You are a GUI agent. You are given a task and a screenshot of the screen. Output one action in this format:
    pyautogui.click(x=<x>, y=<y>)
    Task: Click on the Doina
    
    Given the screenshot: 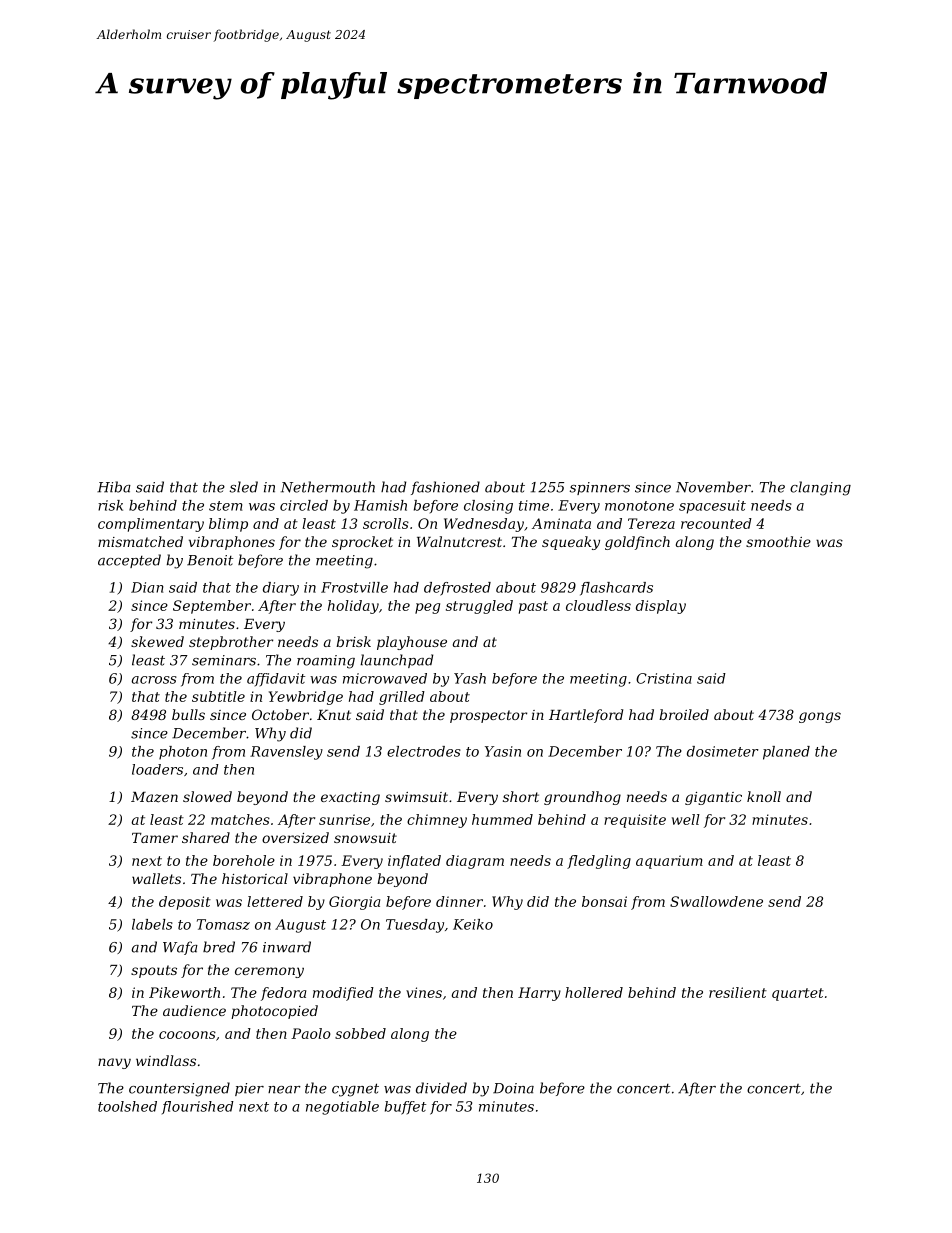 What is the action you would take?
    pyautogui.click(x=513, y=1088)
